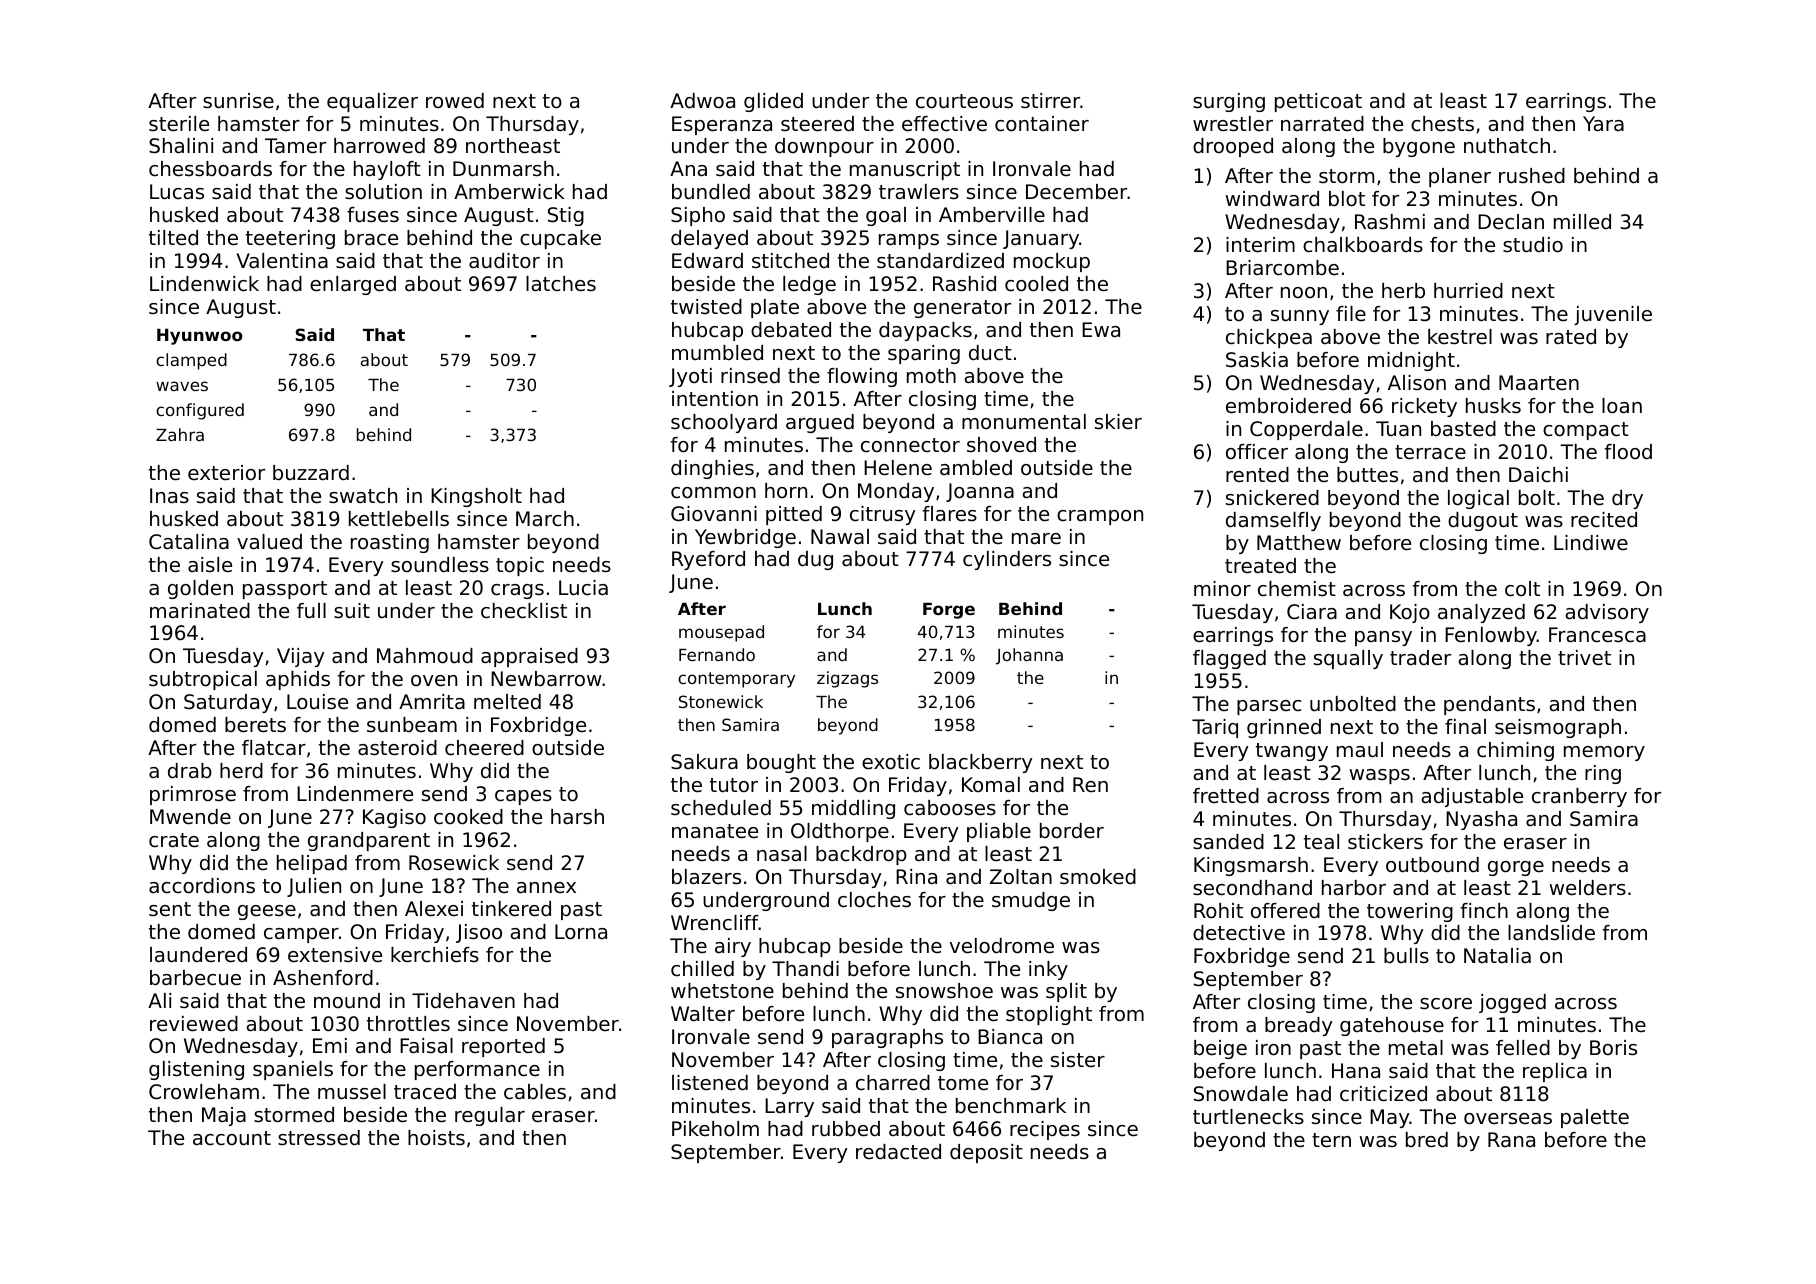 This image has width=1816, height=1284. I want to click on subtropical, so click(203, 680).
